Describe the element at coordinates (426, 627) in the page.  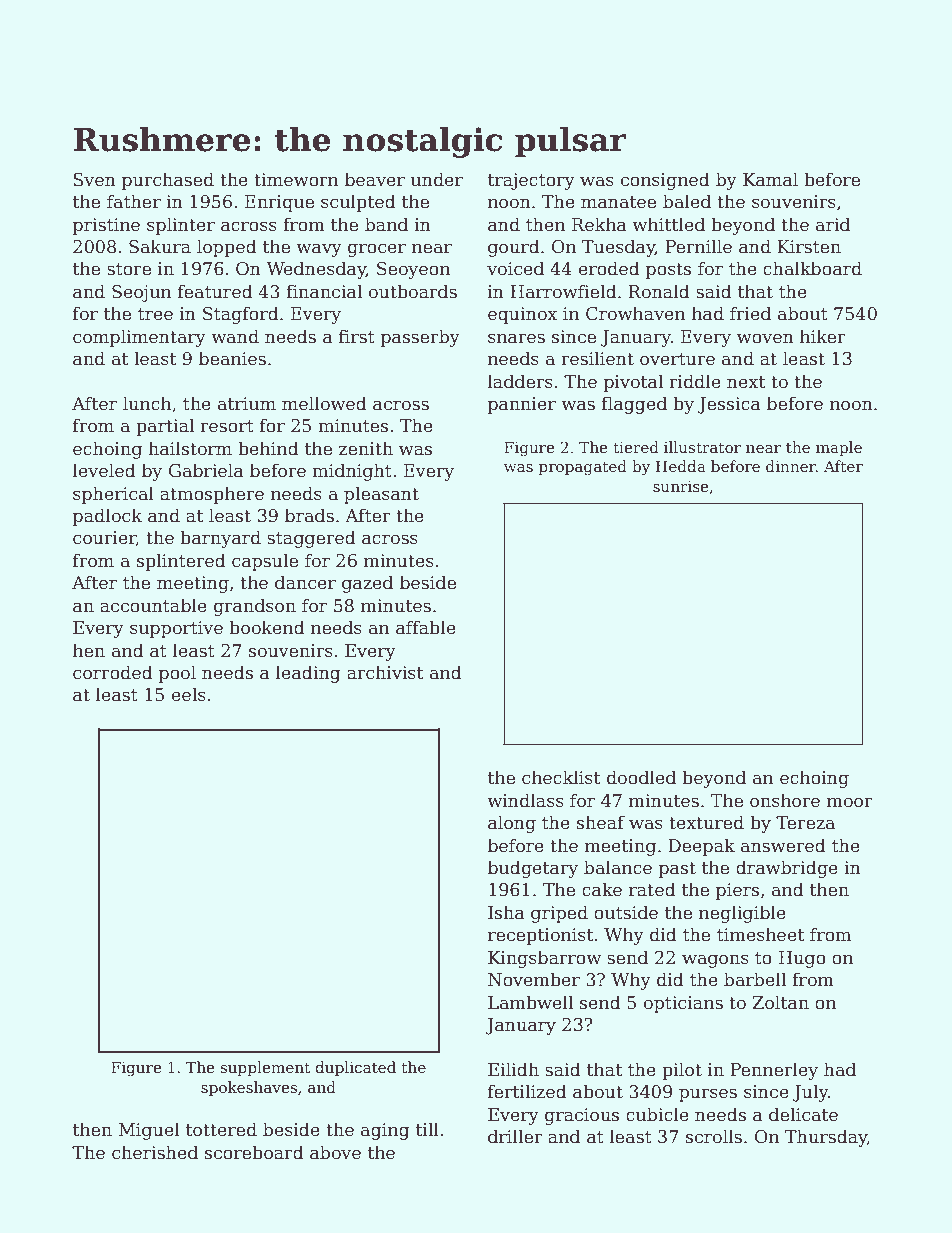
I see `affable` at that location.
